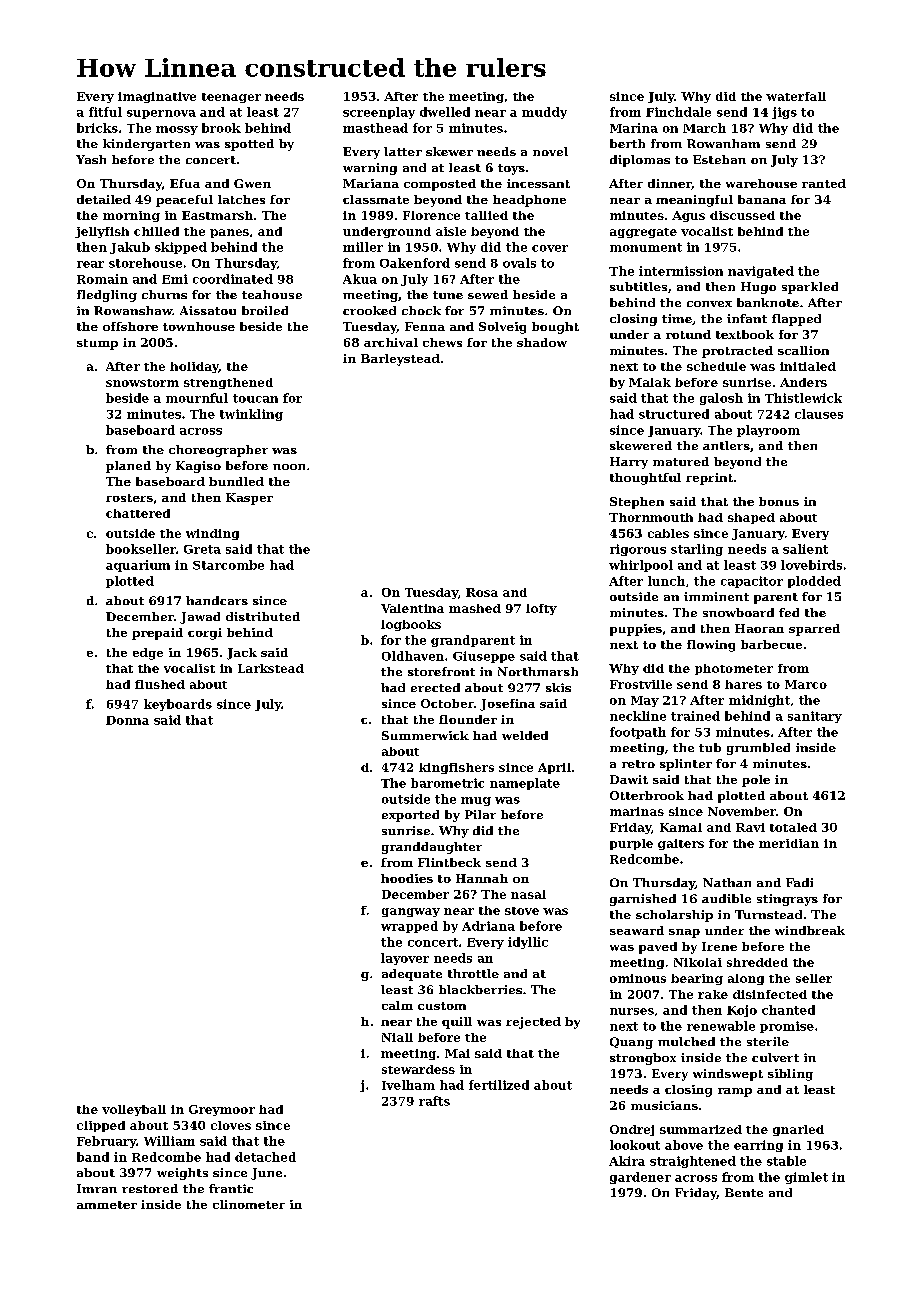 The image size is (924, 1308). I want to click on imaginative, so click(157, 97).
